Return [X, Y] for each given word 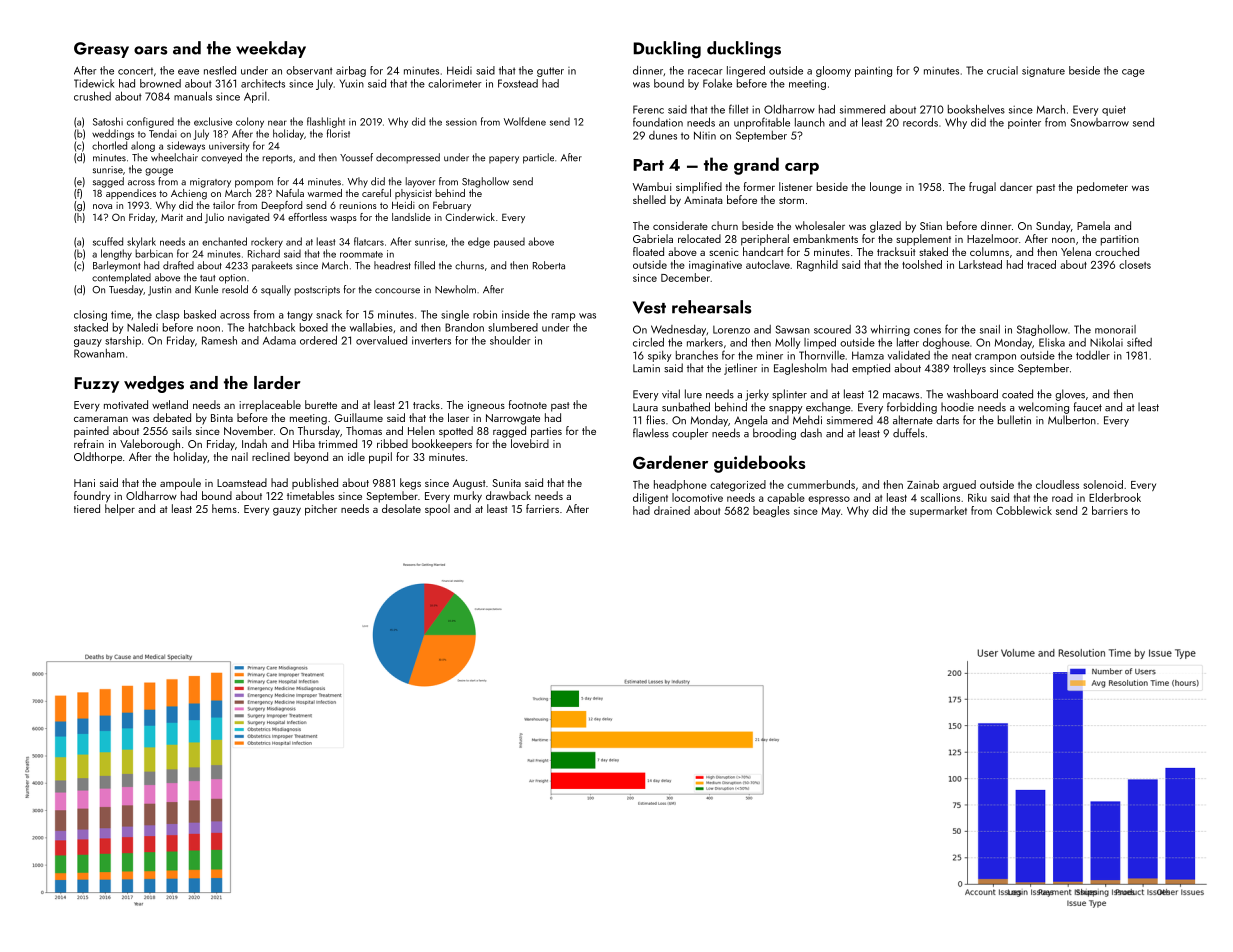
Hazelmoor [993, 238]
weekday [271, 49]
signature [1043, 71]
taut [207, 278]
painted [91, 432]
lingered [746, 71]
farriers [542, 508]
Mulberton [1072, 420]
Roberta [549, 265]
